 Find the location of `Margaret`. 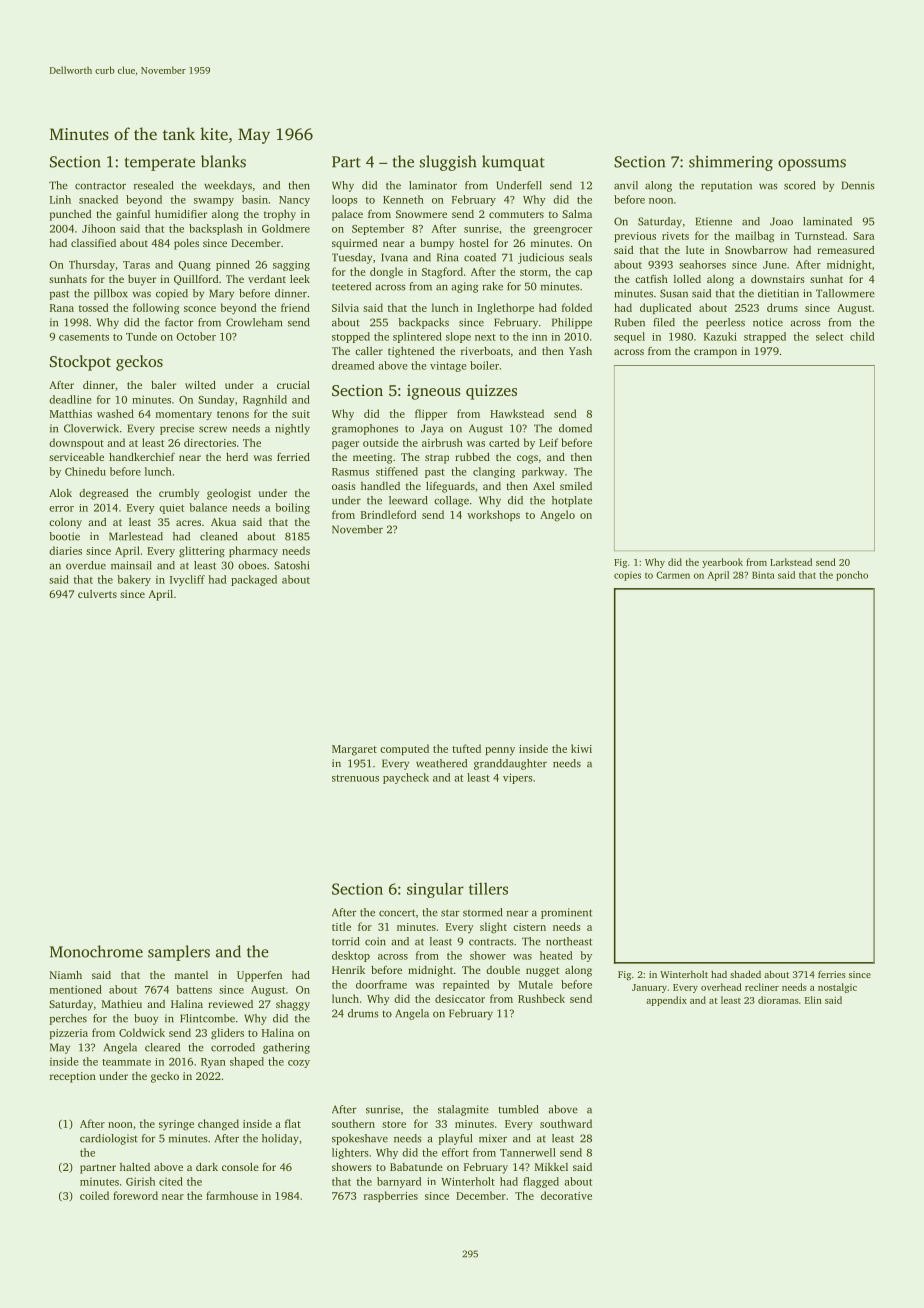

Margaret is located at coordinates (354, 750).
